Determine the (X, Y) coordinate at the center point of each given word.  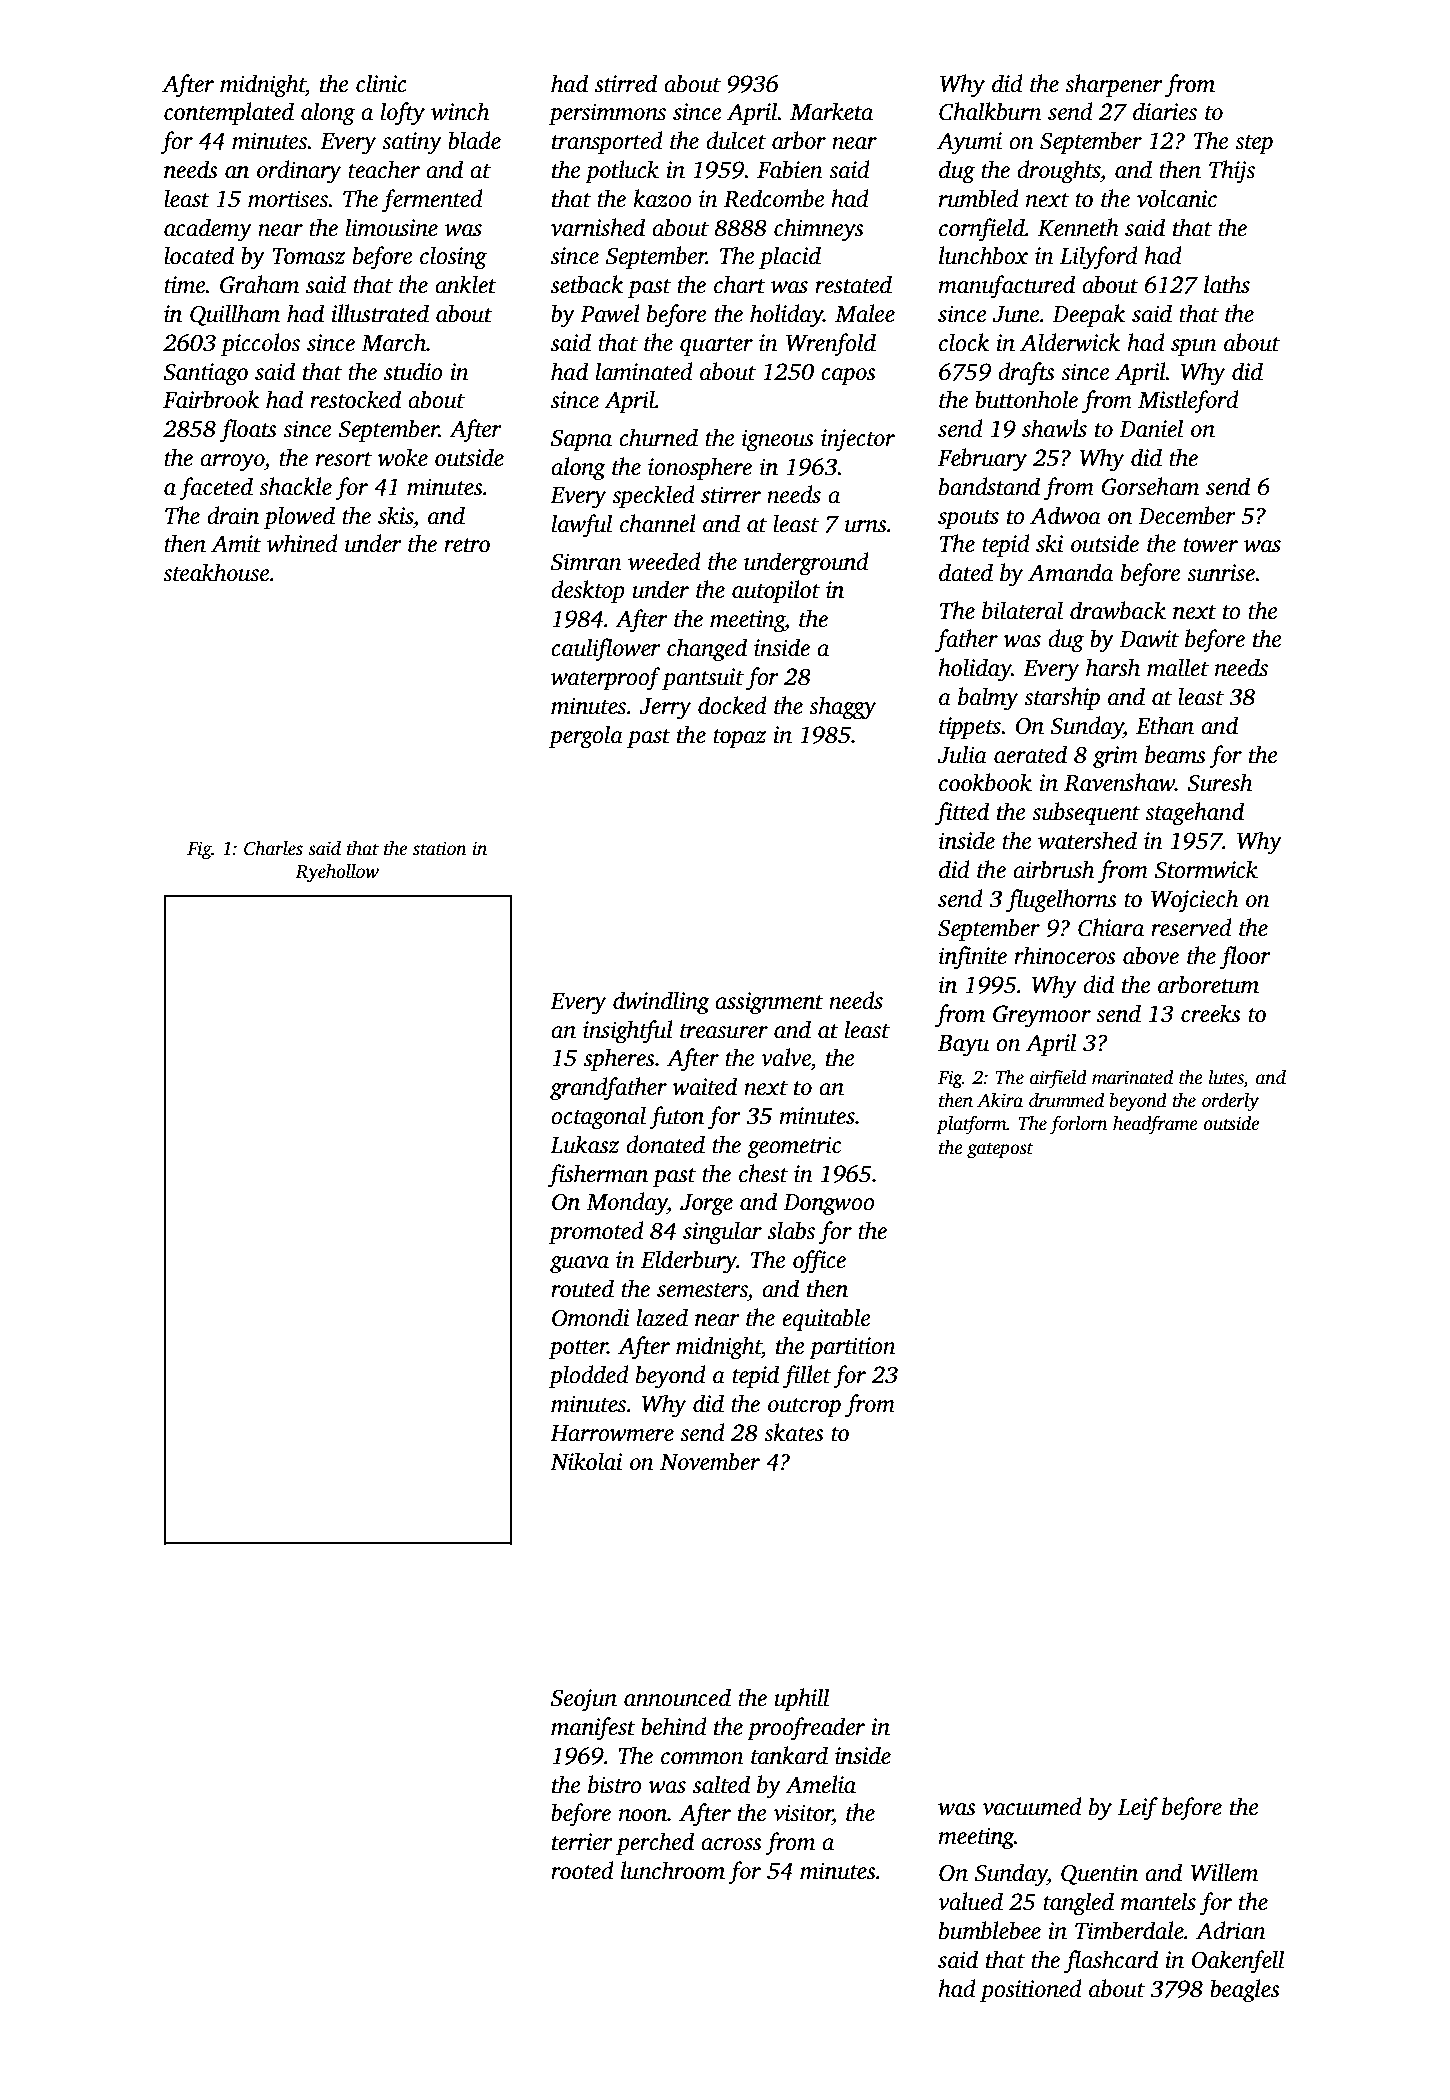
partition (852, 1348)
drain (233, 515)
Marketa (831, 111)
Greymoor (1042, 1016)
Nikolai (586, 1461)
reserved (1191, 927)
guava (579, 1265)
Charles (273, 848)
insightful (628, 1032)
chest (763, 1173)
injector (858, 440)
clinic (381, 83)
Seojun (584, 1700)
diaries (1165, 111)
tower (1210, 545)
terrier (582, 1842)
